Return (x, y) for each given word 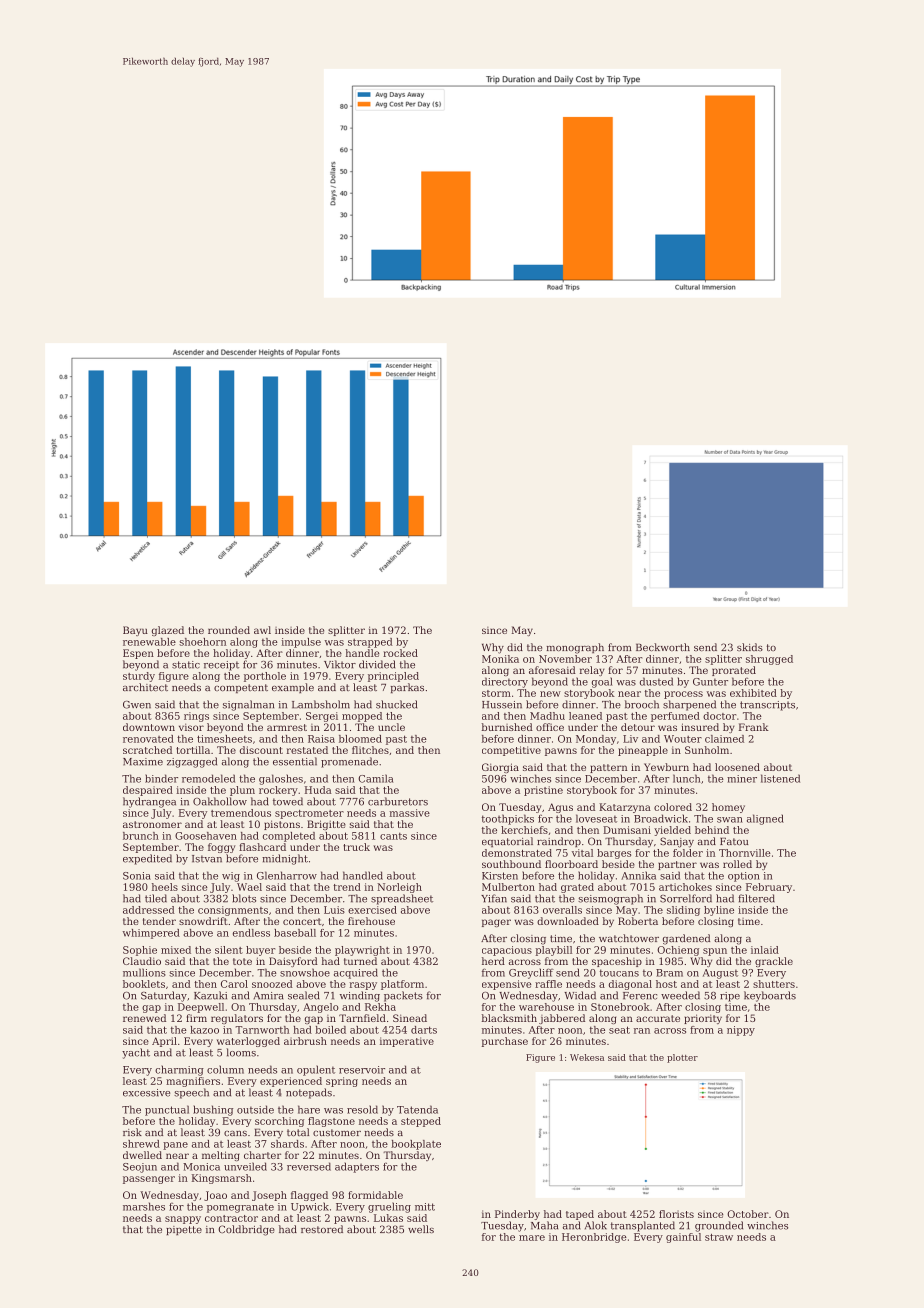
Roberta (638, 921)
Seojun (140, 1168)
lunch (686, 778)
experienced (291, 1082)
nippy (741, 1031)
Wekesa (587, 1057)
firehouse (371, 921)
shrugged (769, 660)
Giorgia (500, 768)
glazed (168, 631)
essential (295, 761)
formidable (375, 1195)
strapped (370, 643)
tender (159, 921)
